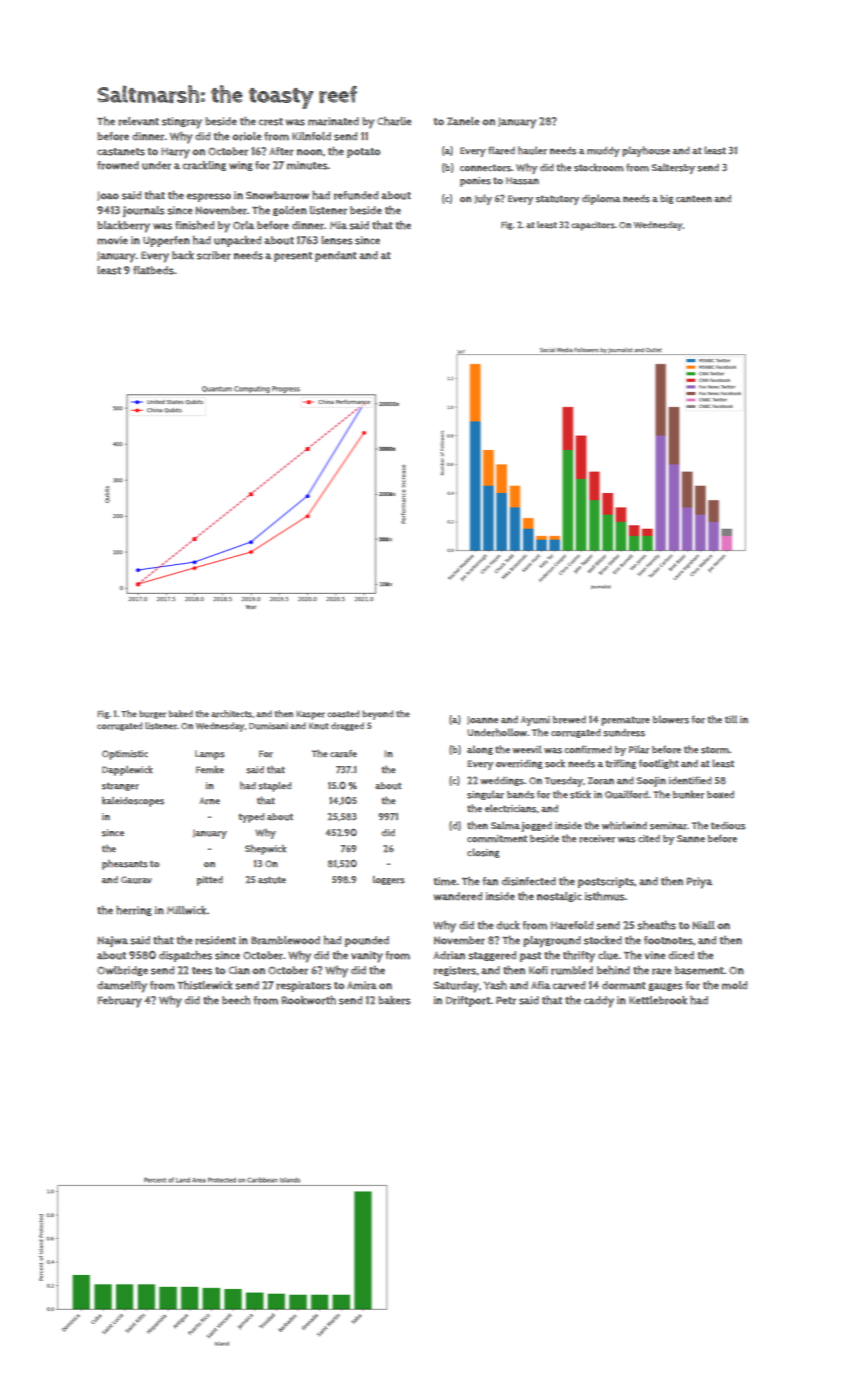 The height and width of the page is (1400, 849). What do you see at coordinates (482, 720) in the page?
I see `Joanne` at bounding box center [482, 720].
